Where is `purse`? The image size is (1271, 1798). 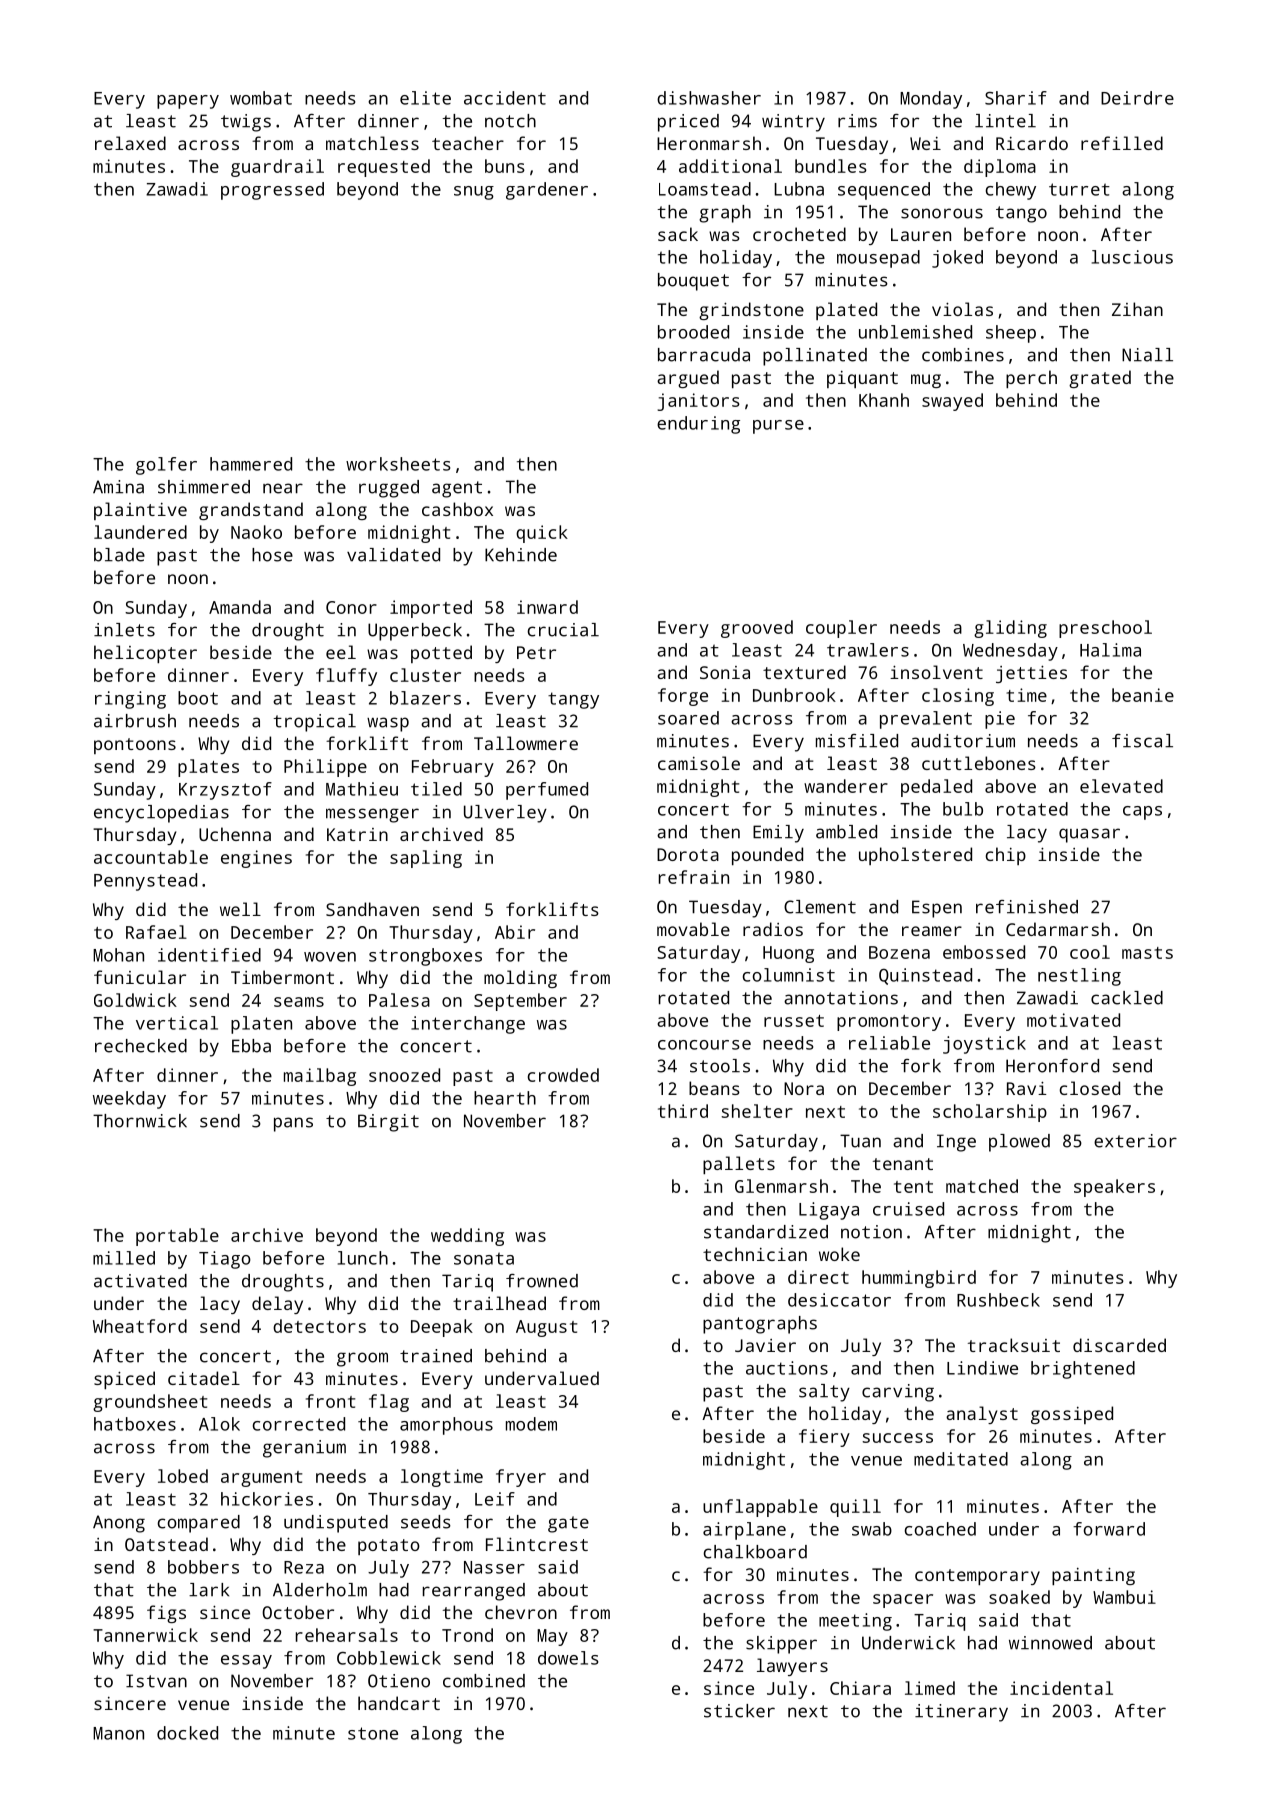 purse is located at coordinates (778, 427).
